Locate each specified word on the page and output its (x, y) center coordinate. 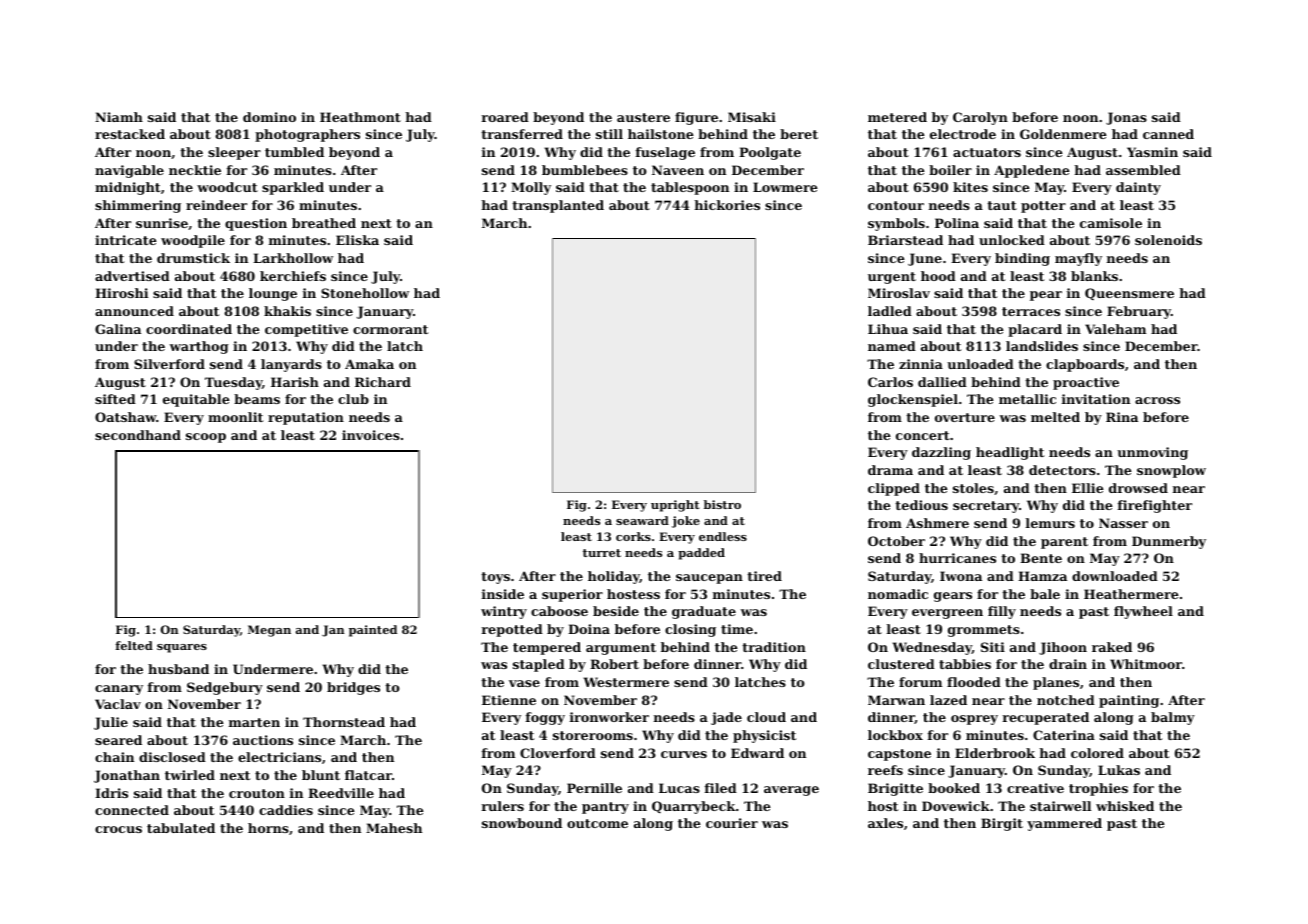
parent (1064, 543)
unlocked (1012, 240)
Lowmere (785, 187)
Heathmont (360, 117)
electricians (279, 757)
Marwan (896, 700)
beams (257, 399)
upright (675, 506)
